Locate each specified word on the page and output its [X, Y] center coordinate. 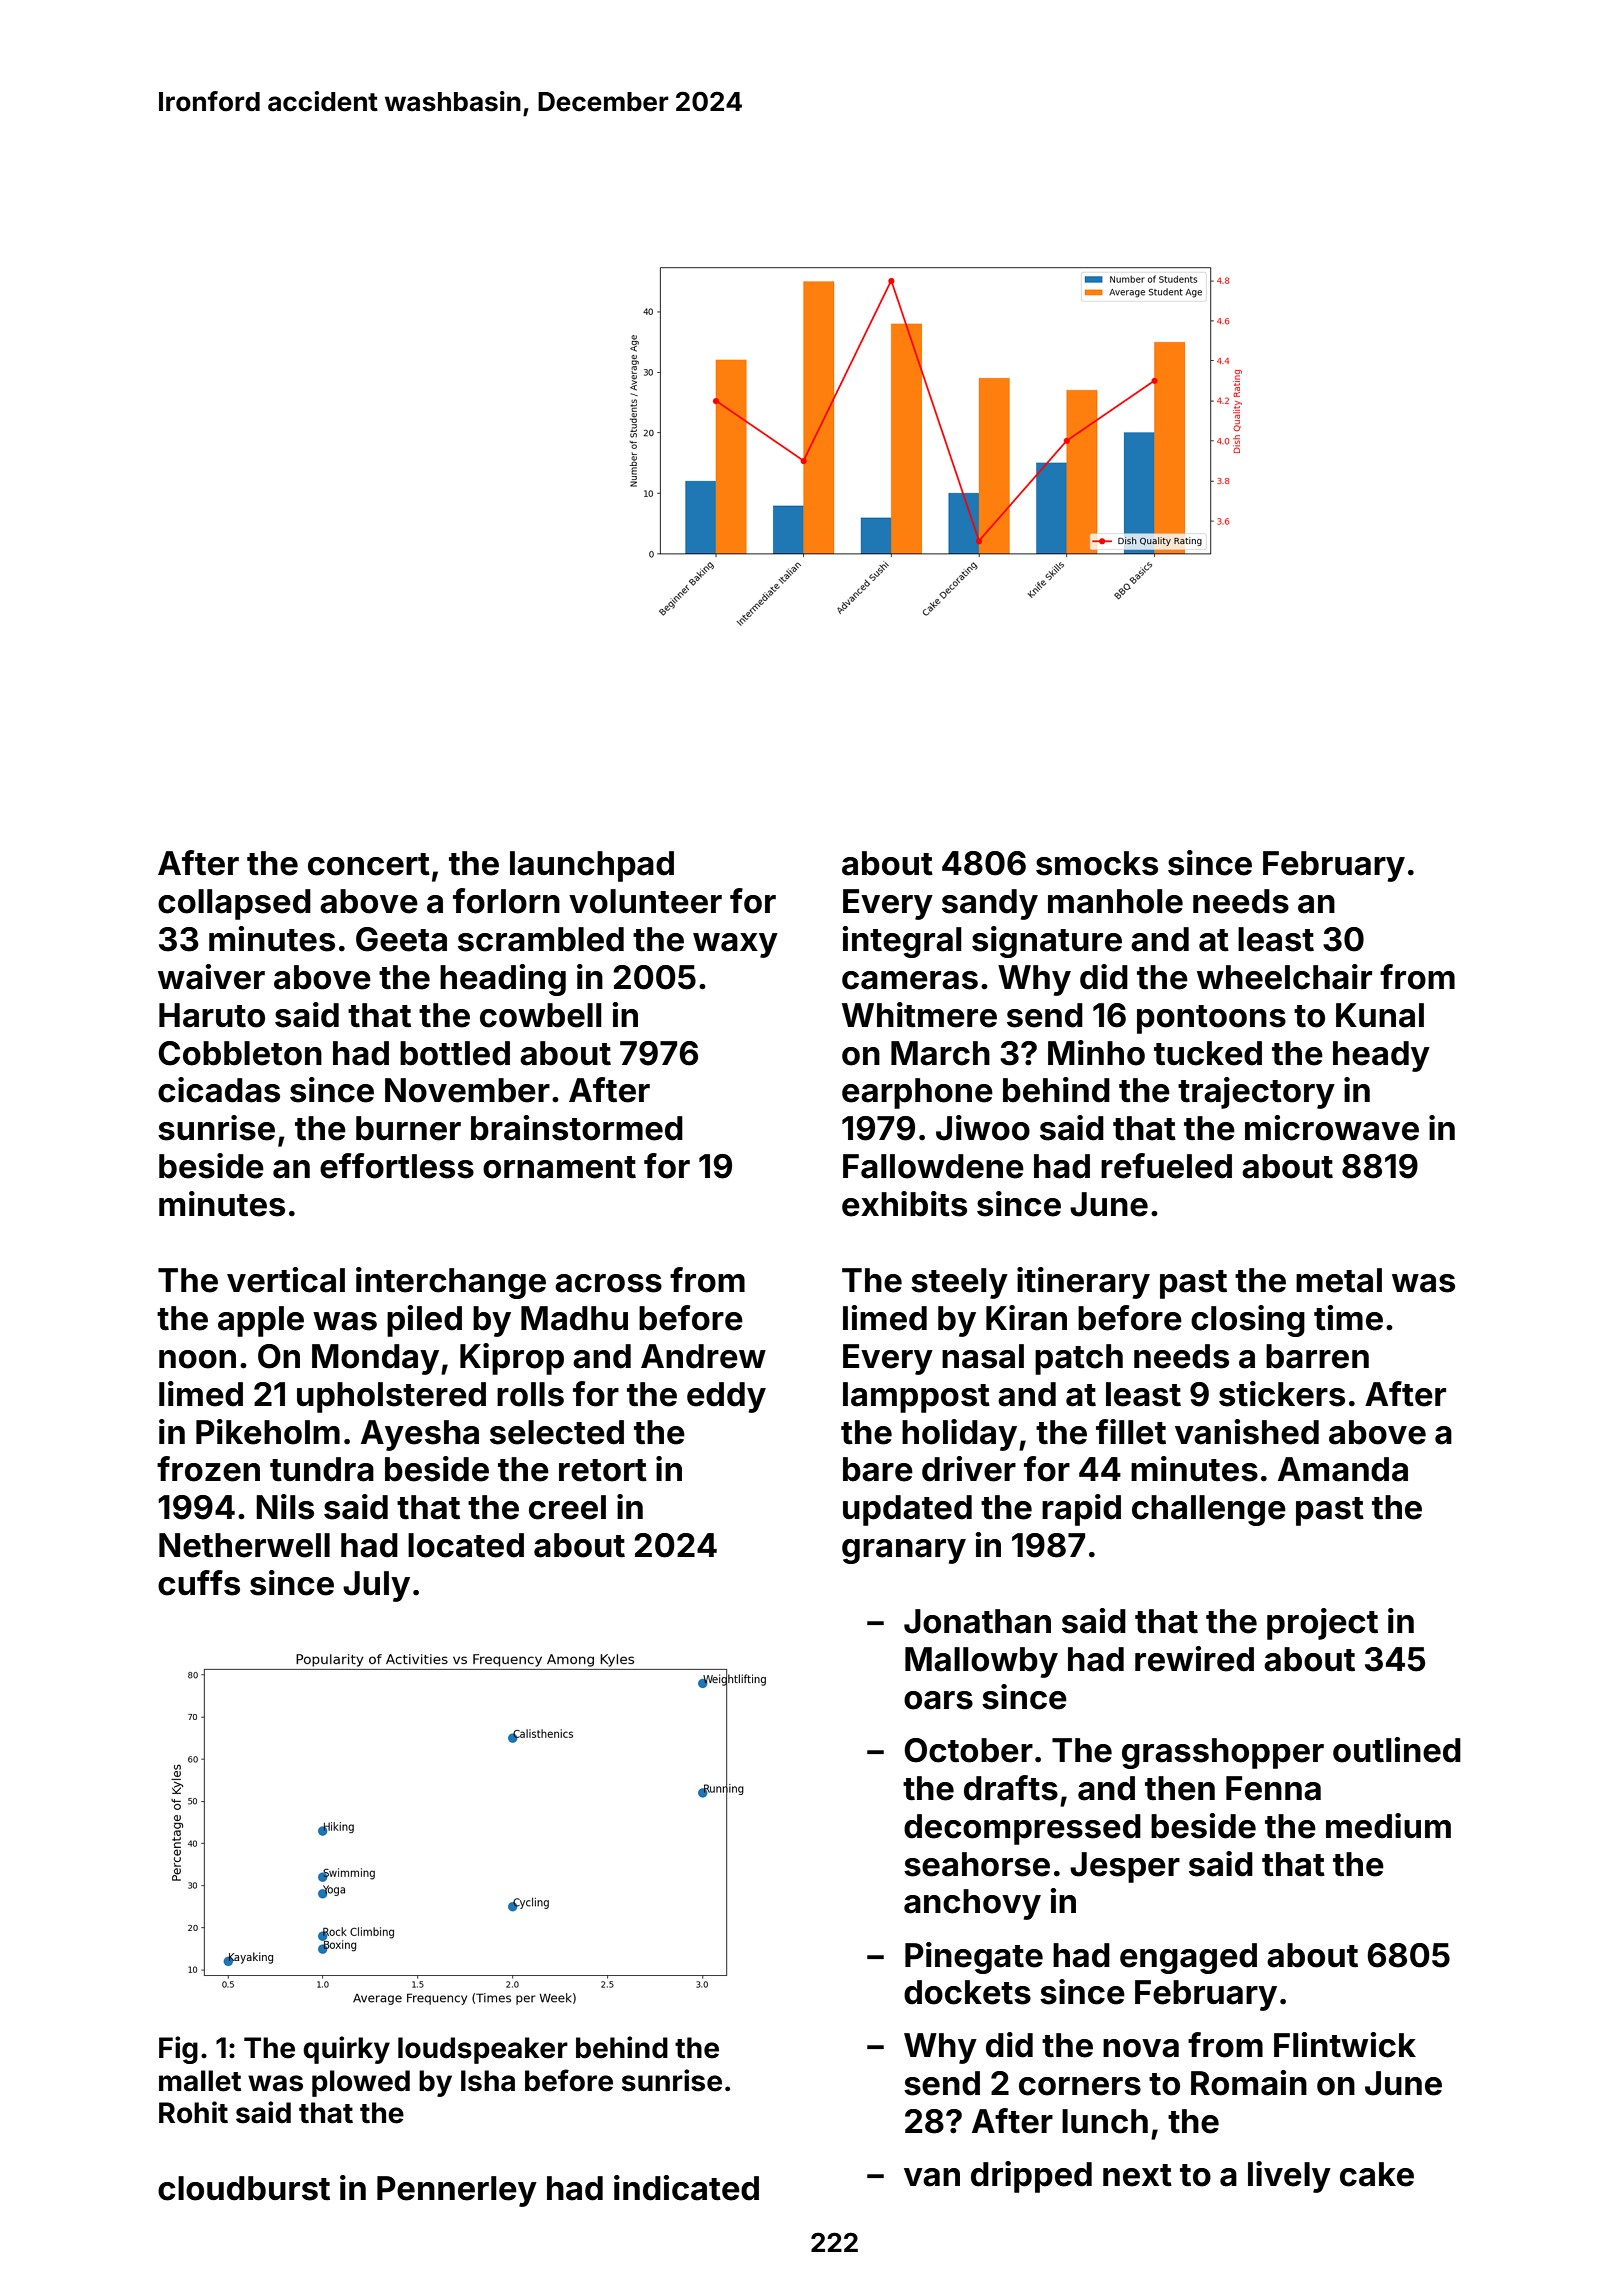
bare [878, 1469]
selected [557, 1432]
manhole [1115, 901]
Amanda [1343, 1469]
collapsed [234, 904]
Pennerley [457, 2191]
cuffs [199, 1583]
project [1322, 1624]
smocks [1097, 863]
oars [938, 1700]
